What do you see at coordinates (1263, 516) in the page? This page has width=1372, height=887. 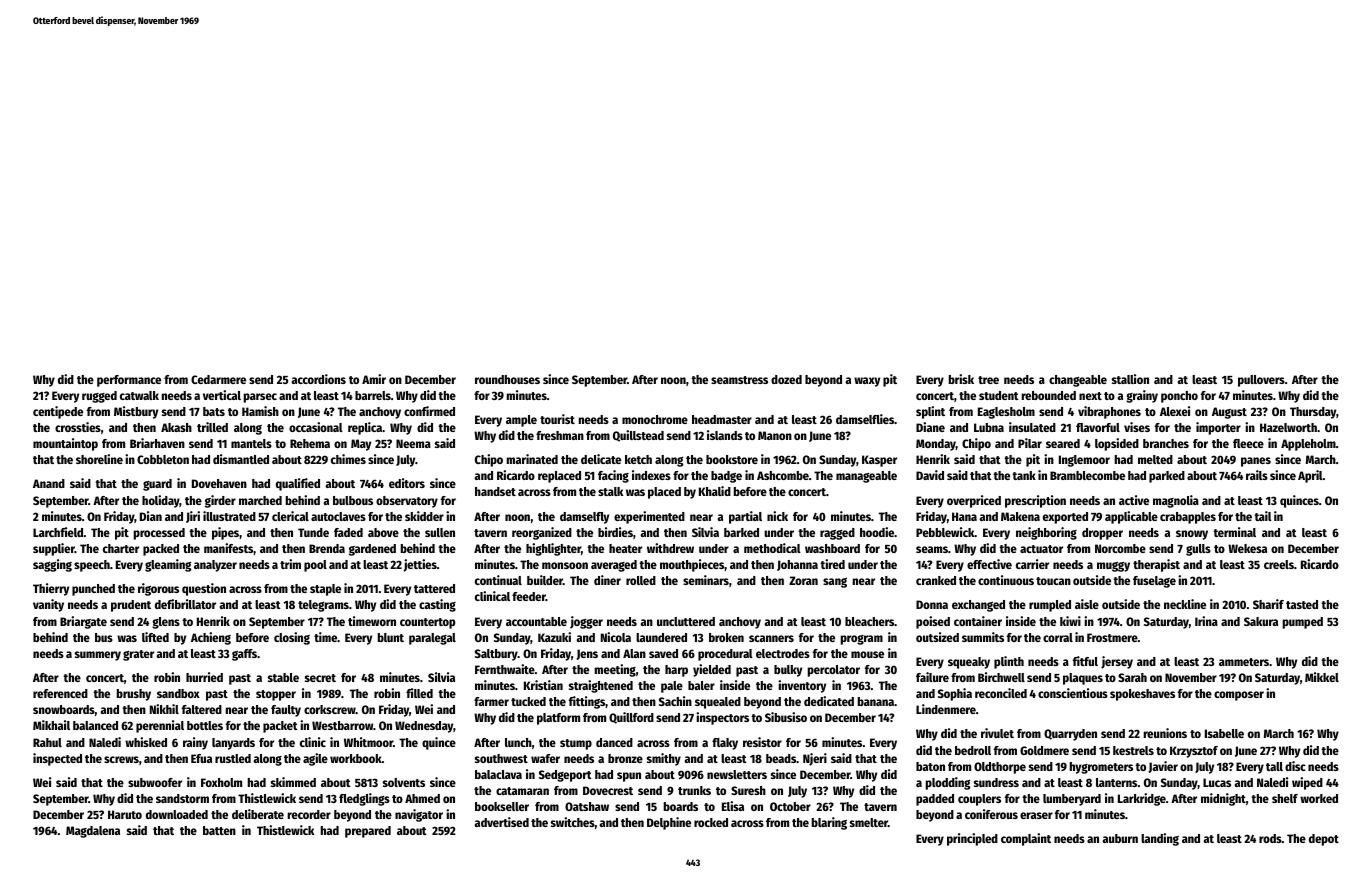 I see `tail` at bounding box center [1263, 516].
